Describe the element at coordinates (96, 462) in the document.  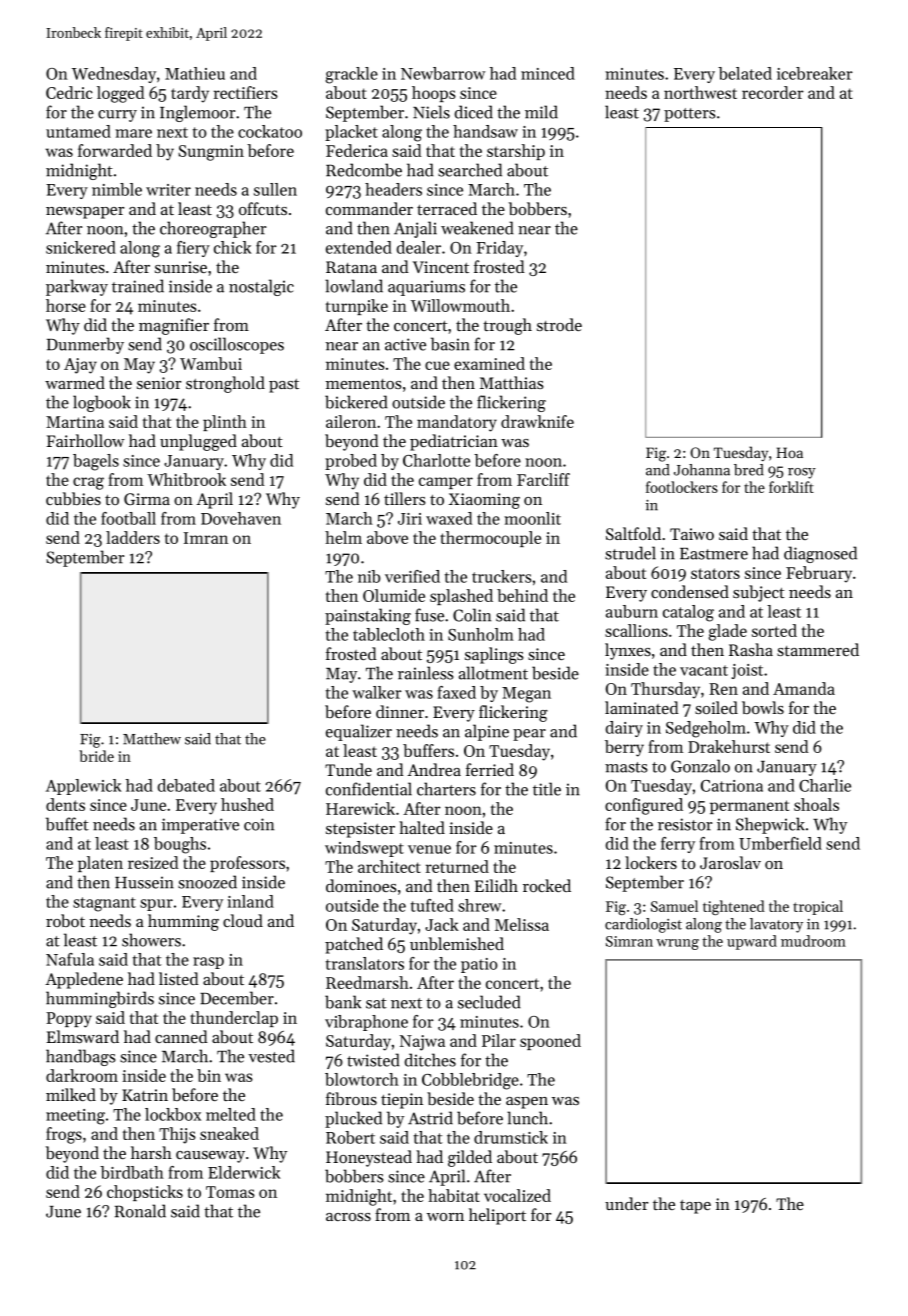
I see `bagels` at that location.
